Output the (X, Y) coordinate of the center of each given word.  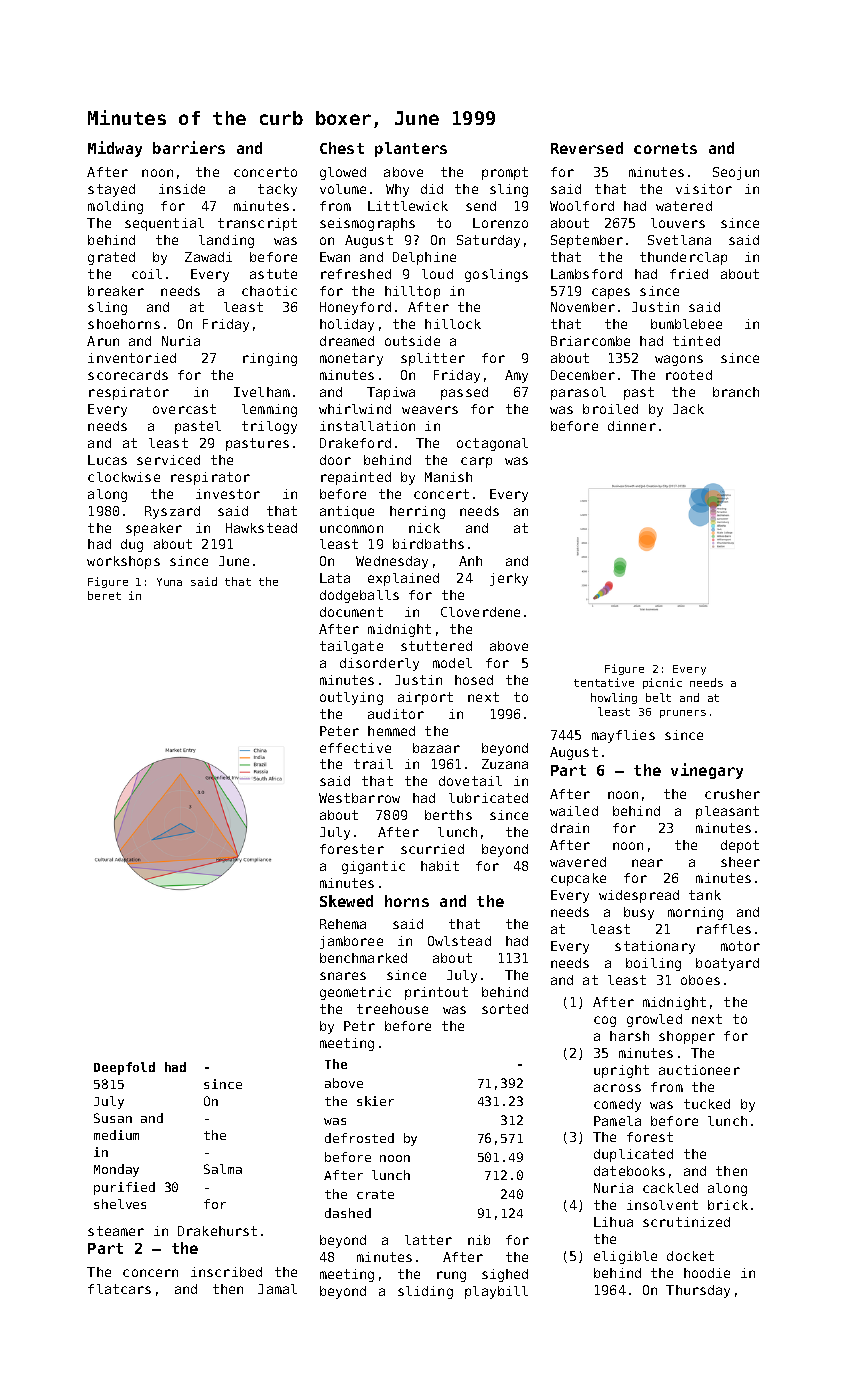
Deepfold (124, 1068)
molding (115, 207)
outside (412, 341)
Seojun (736, 173)
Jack (688, 409)
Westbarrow (359, 798)
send (481, 206)
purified (124, 1188)
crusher (732, 794)
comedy (617, 1105)
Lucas (107, 460)
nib (479, 1240)
